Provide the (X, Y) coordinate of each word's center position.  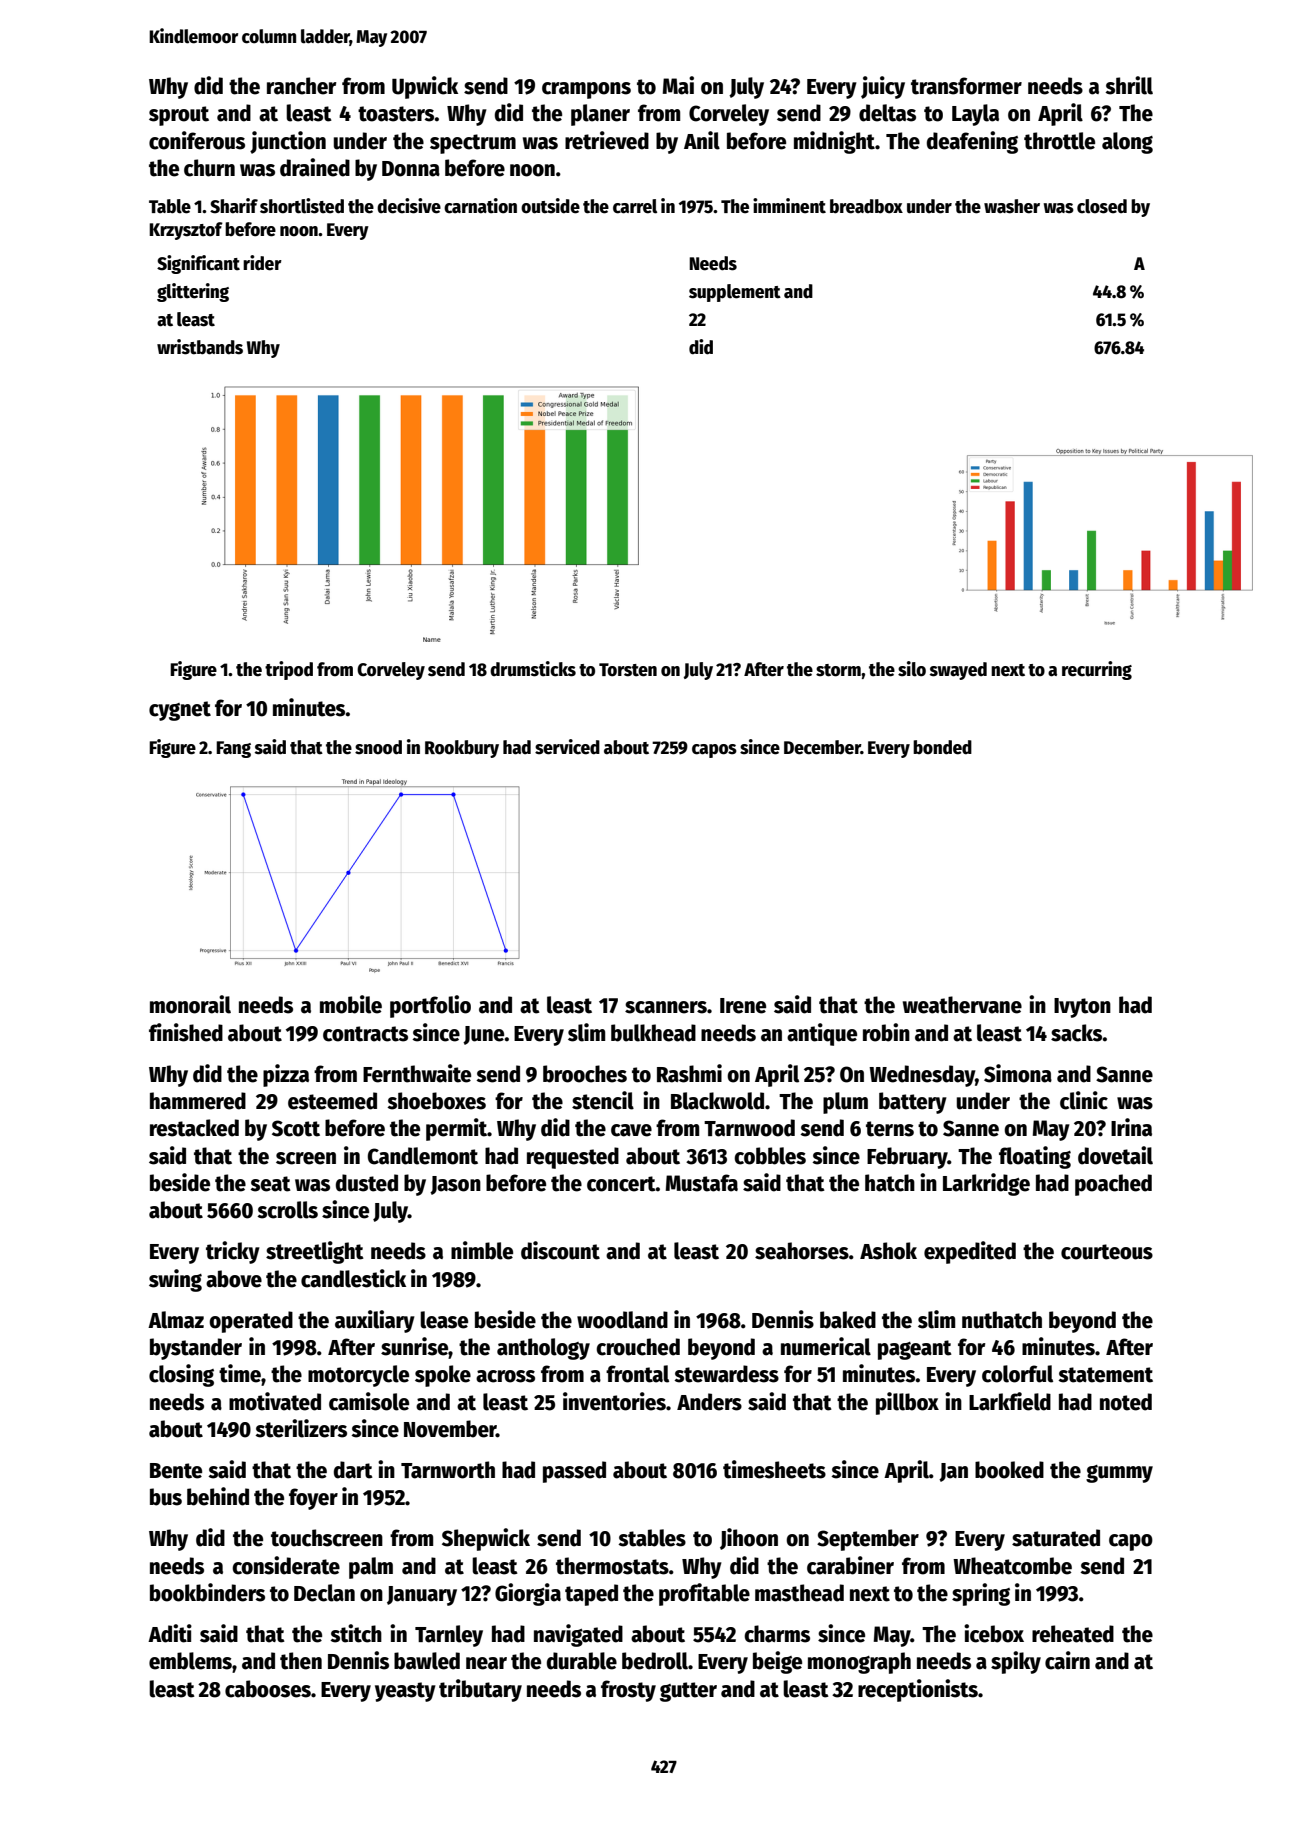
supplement (735, 293)
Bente (176, 1471)
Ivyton (1082, 1008)
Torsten (628, 670)
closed (1102, 206)
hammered (198, 1101)
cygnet (180, 711)
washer (1012, 206)
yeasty (405, 1692)
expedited (970, 1252)
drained (315, 167)
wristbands (200, 347)
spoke (443, 1376)
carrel (635, 206)
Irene (743, 1006)
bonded (942, 747)
